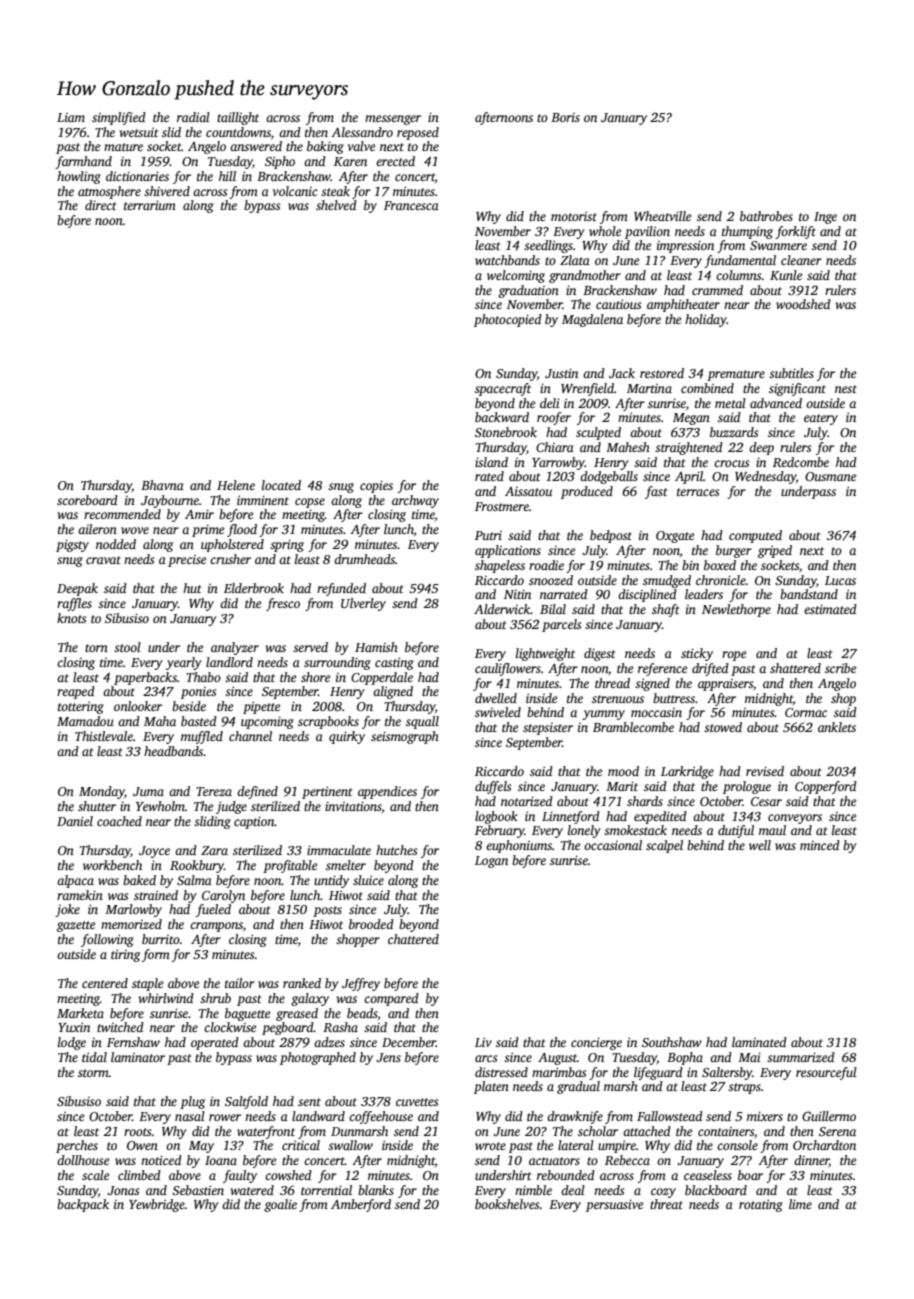  Describe the element at coordinates (138, 1057) in the screenshot. I see `laminator` at that location.
